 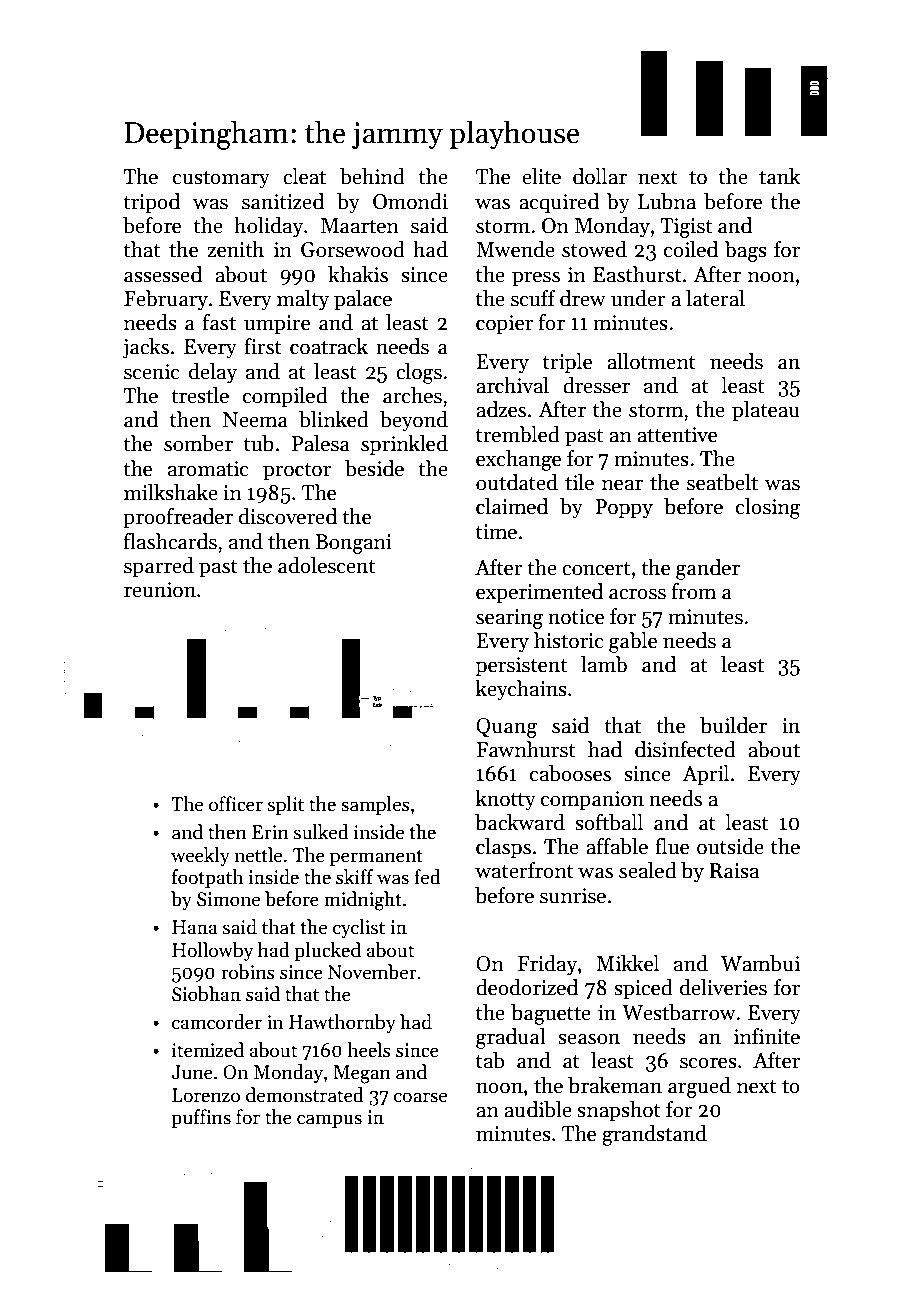 What do you see at coordinates (715, 298) in the page?
I see `lateral` at bounding box center [715, 298].
